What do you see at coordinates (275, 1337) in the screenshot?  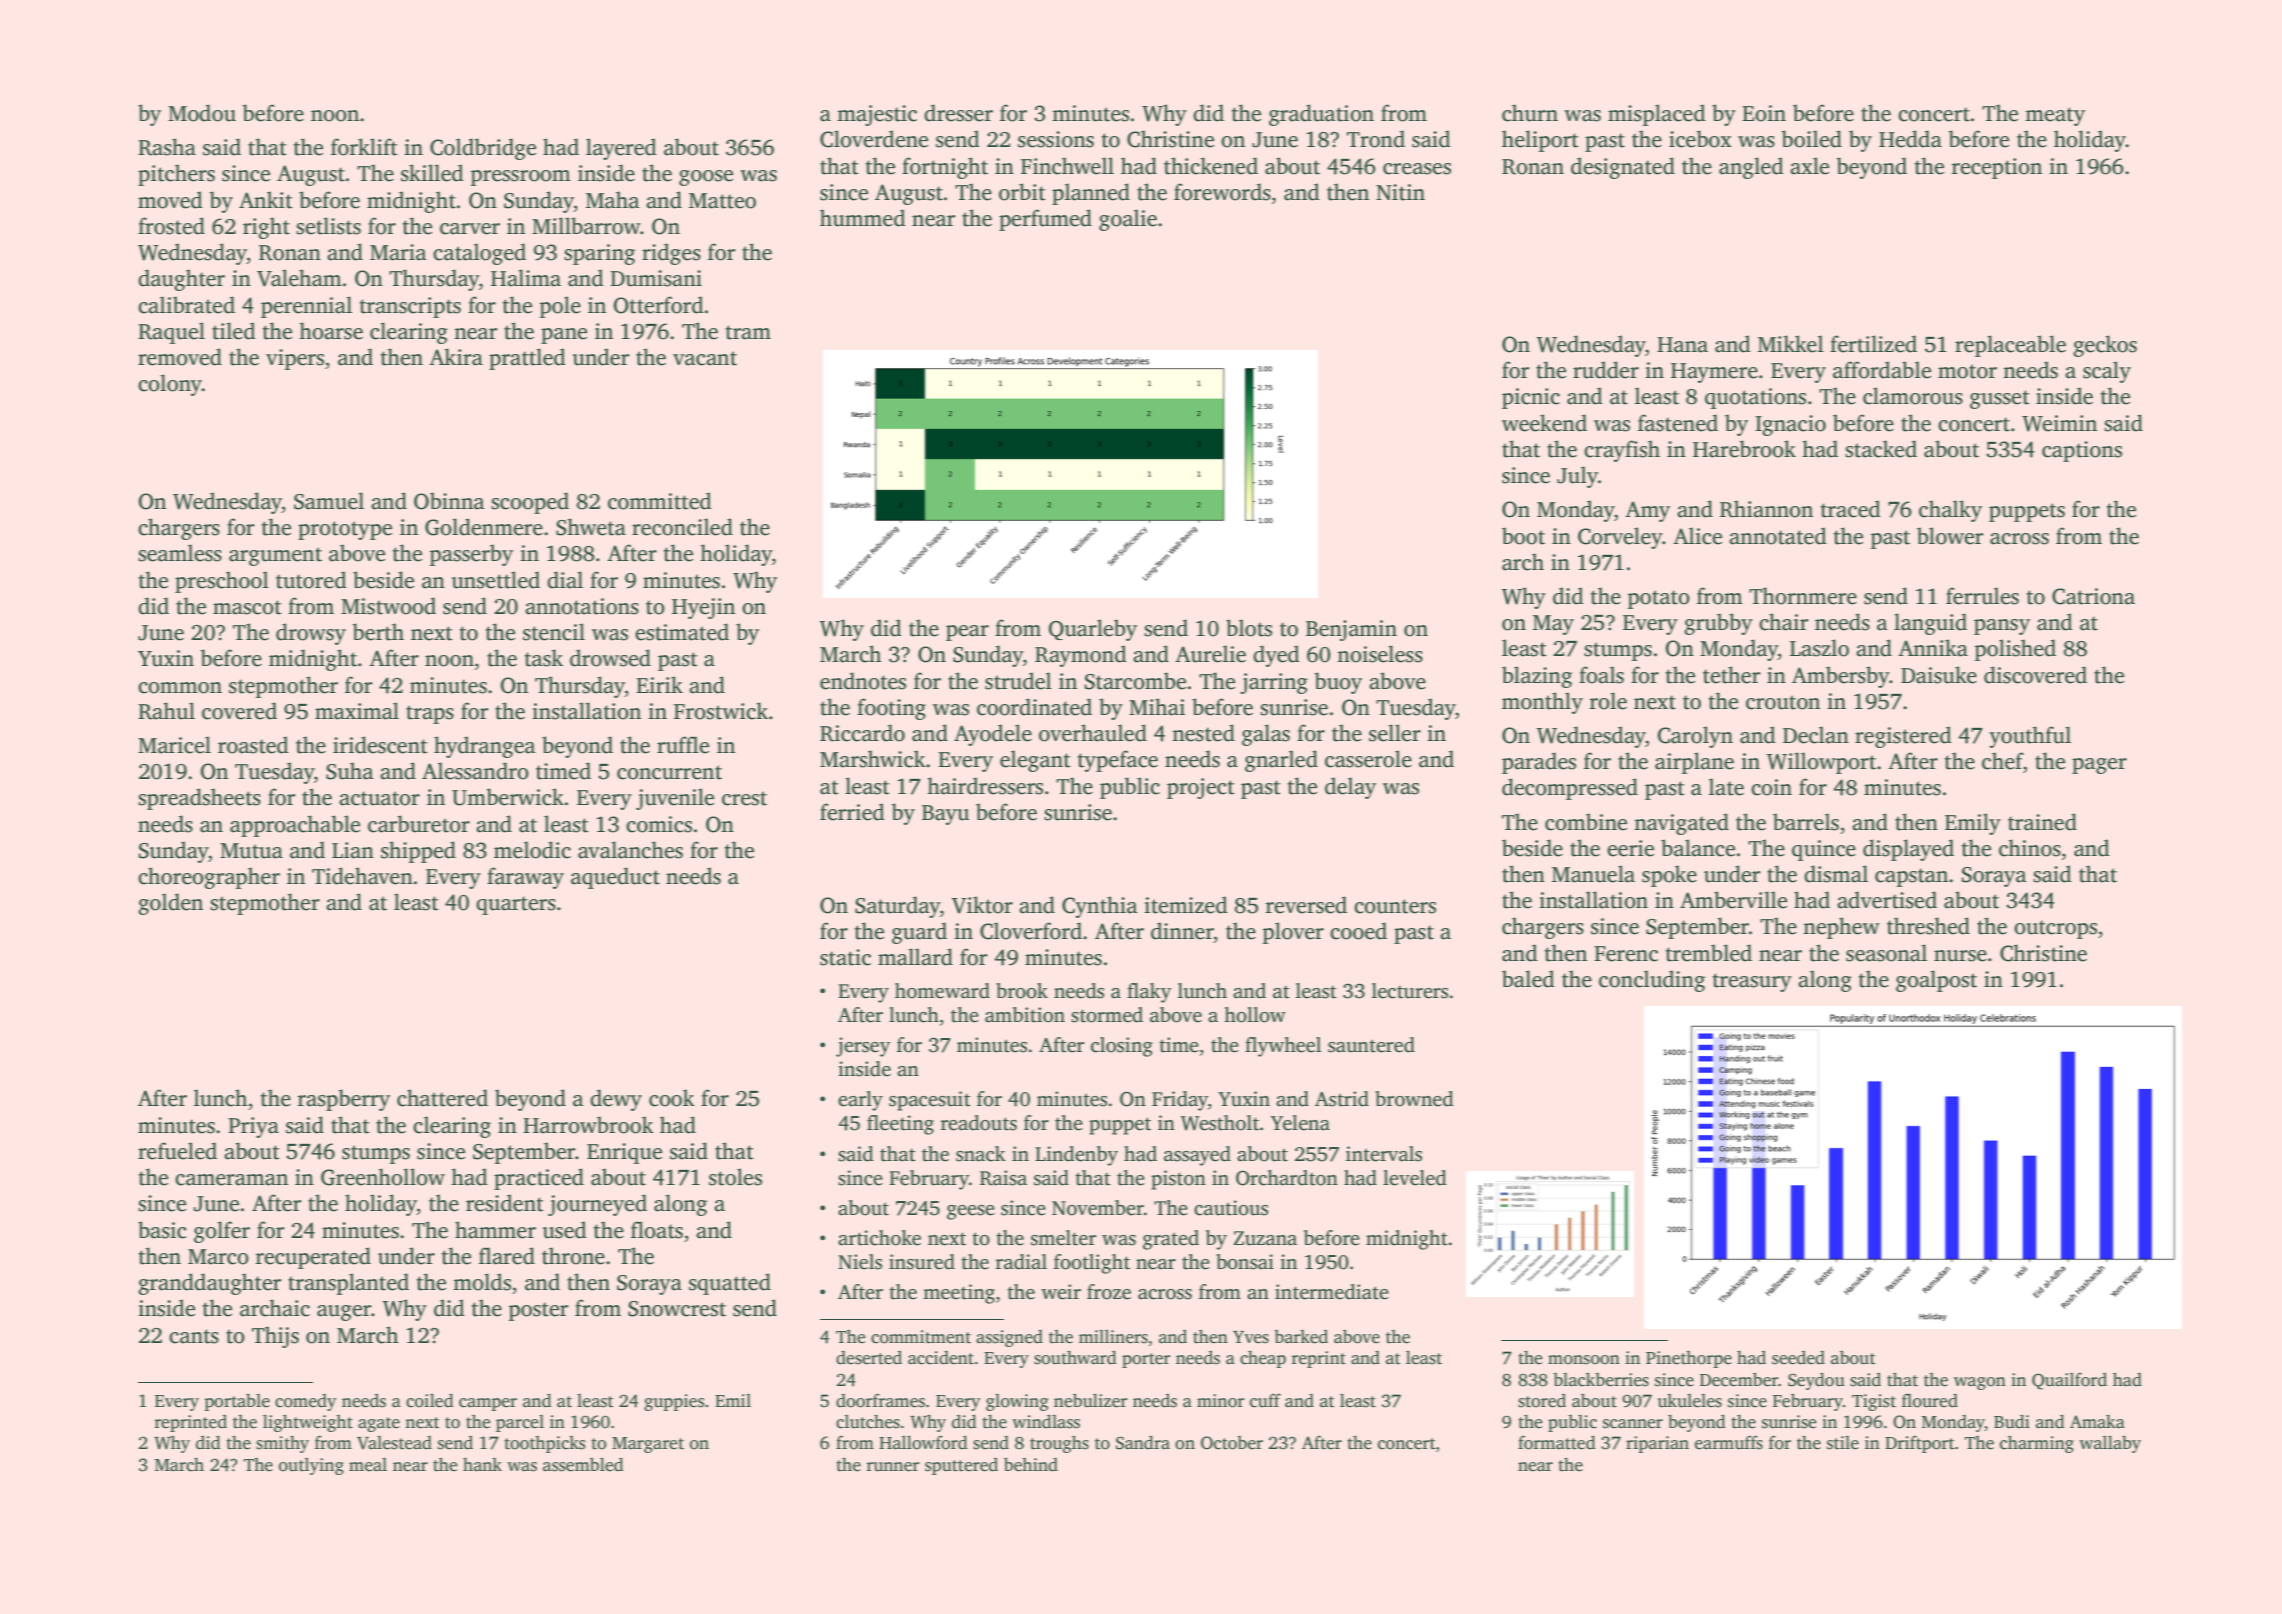 I see `Thijs` at bounding box center [275, 1337].
